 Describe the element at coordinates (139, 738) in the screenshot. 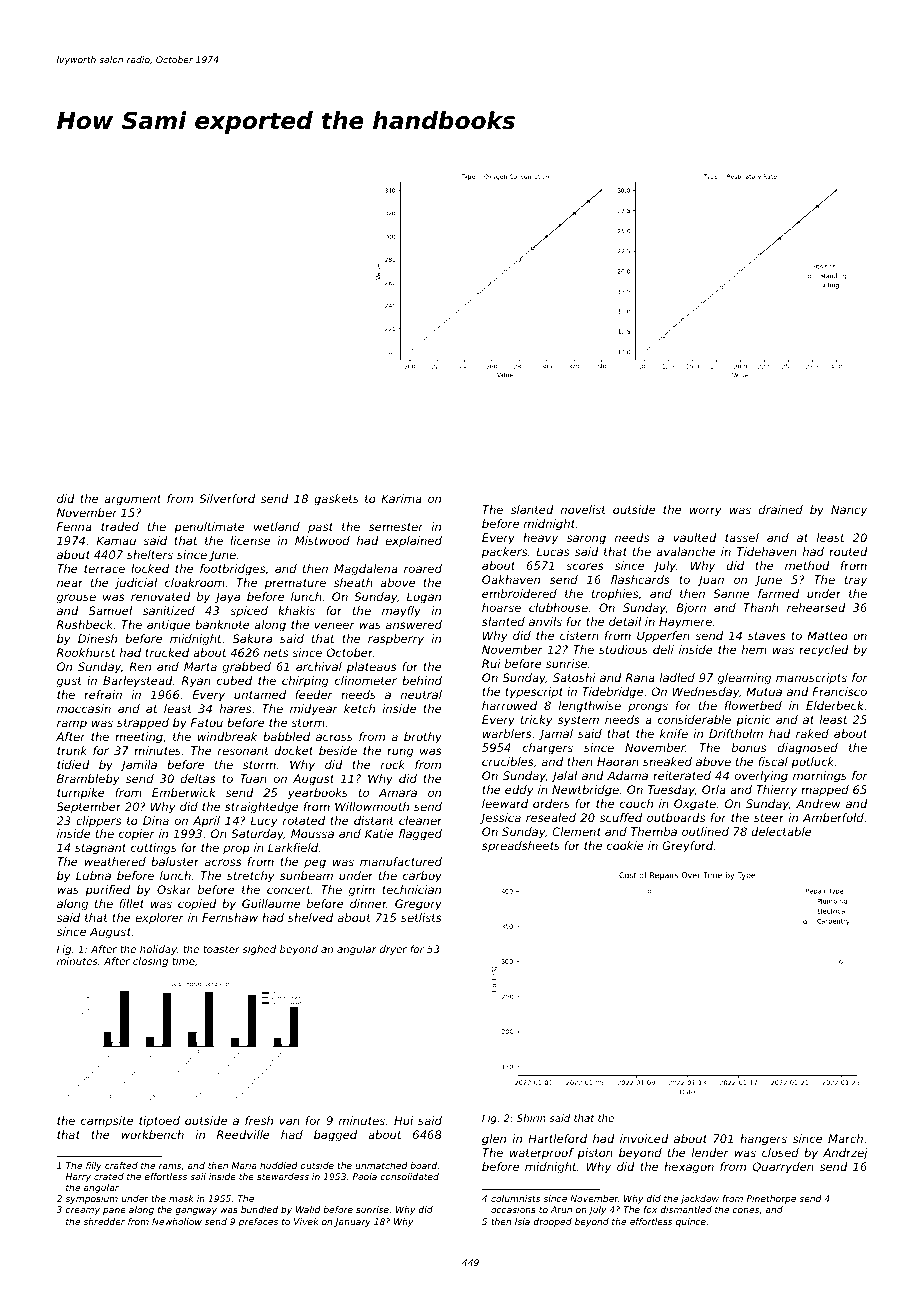

I see `meeting` at that location.
